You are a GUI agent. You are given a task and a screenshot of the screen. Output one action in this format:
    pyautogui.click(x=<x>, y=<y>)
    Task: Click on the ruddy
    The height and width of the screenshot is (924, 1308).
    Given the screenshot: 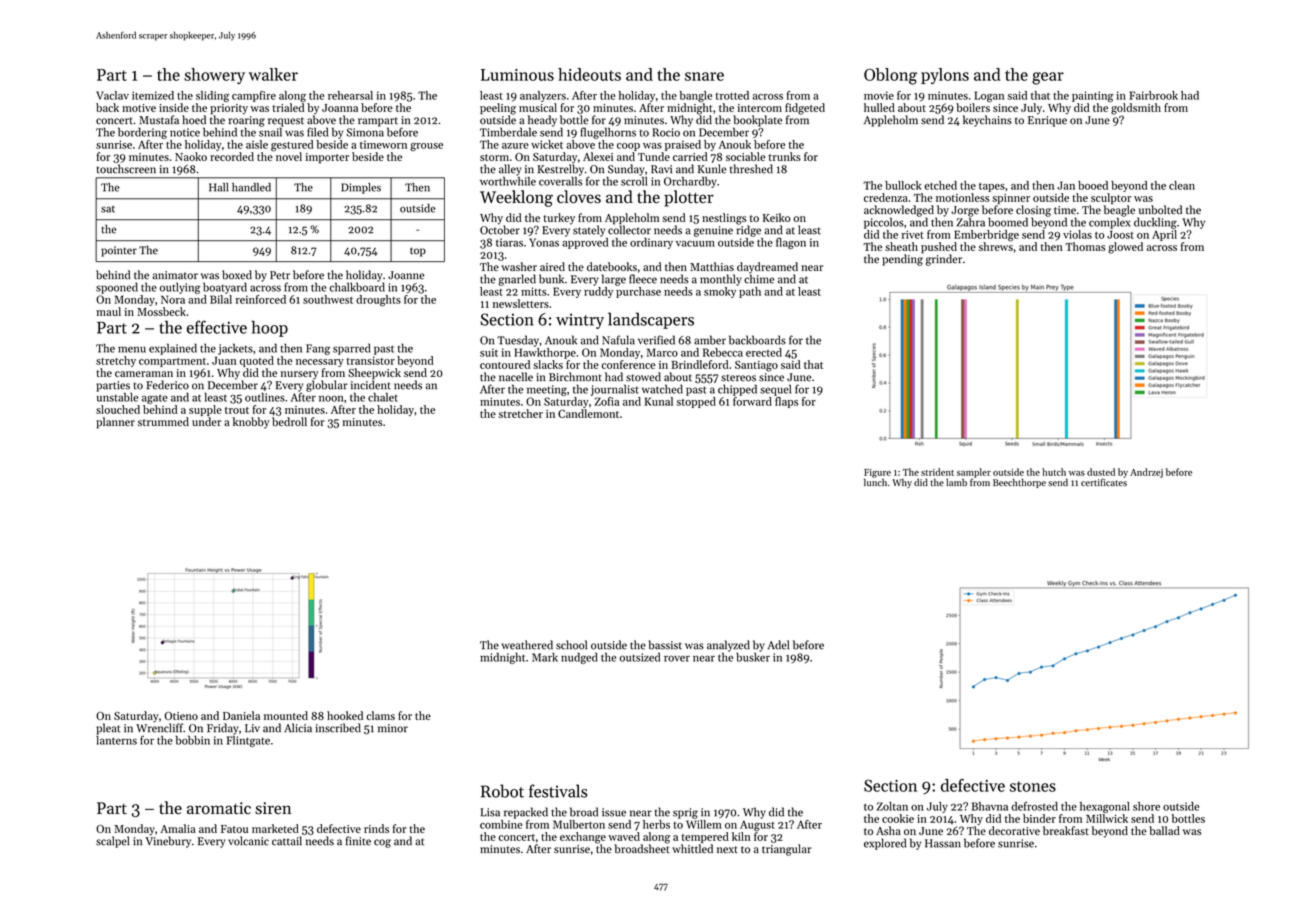 What is the action you would take?
    pyautogui.click(x=598, y=292)
